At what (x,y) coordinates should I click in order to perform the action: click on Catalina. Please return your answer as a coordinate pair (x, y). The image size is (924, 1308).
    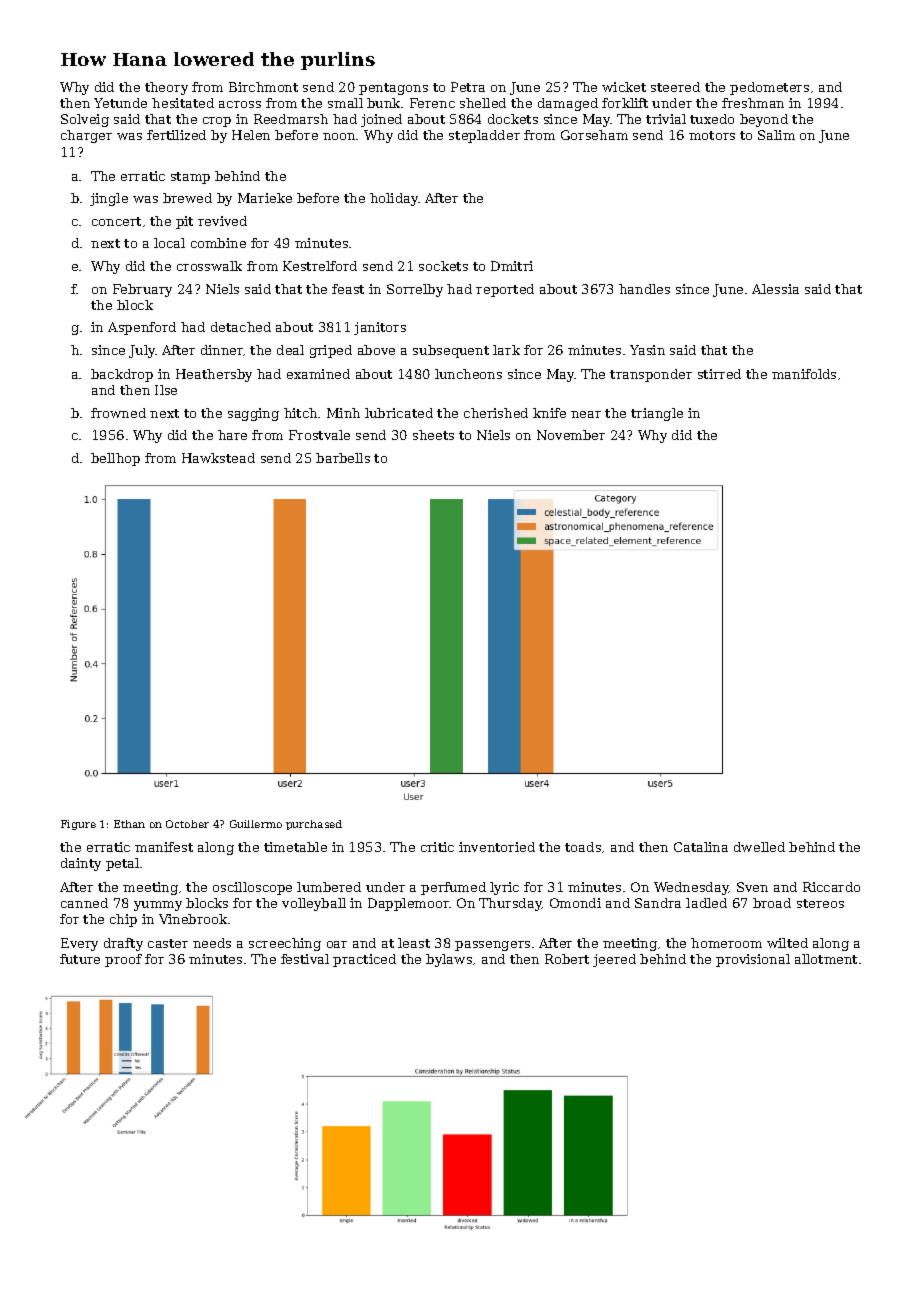
    Looking at the image, I should click on (701, 847).
